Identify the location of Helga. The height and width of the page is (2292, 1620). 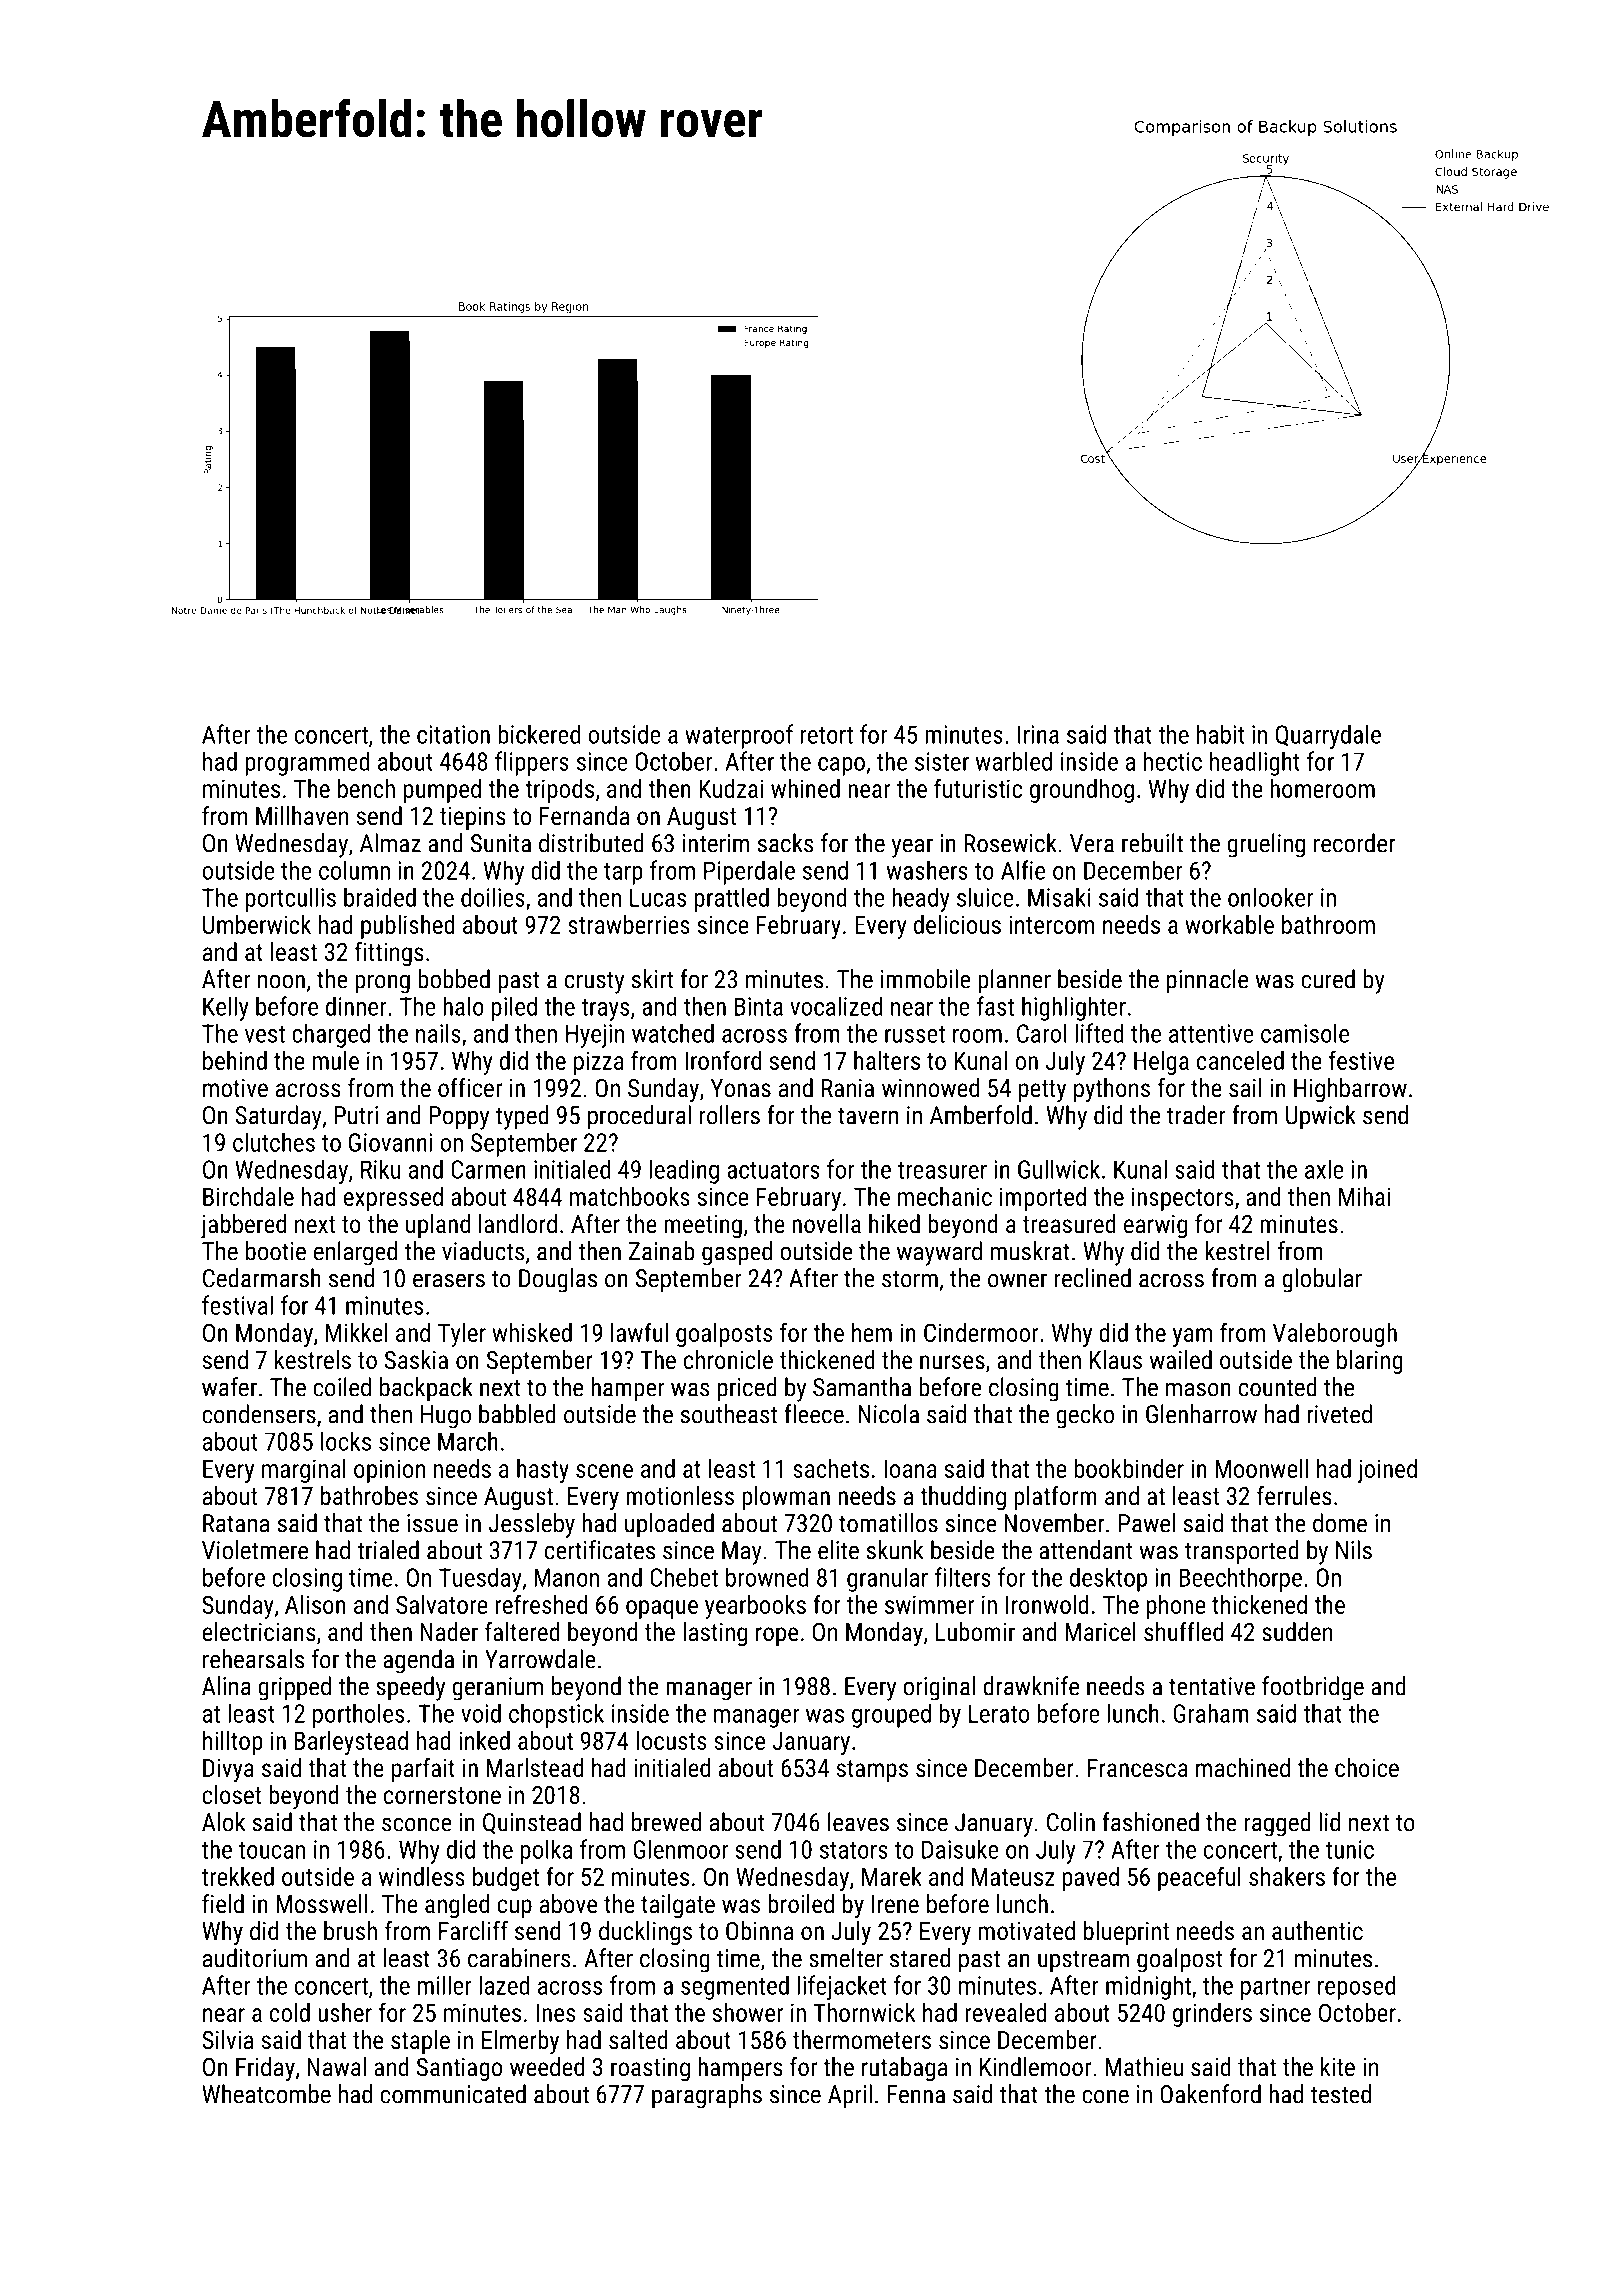
(1161, 1063).
